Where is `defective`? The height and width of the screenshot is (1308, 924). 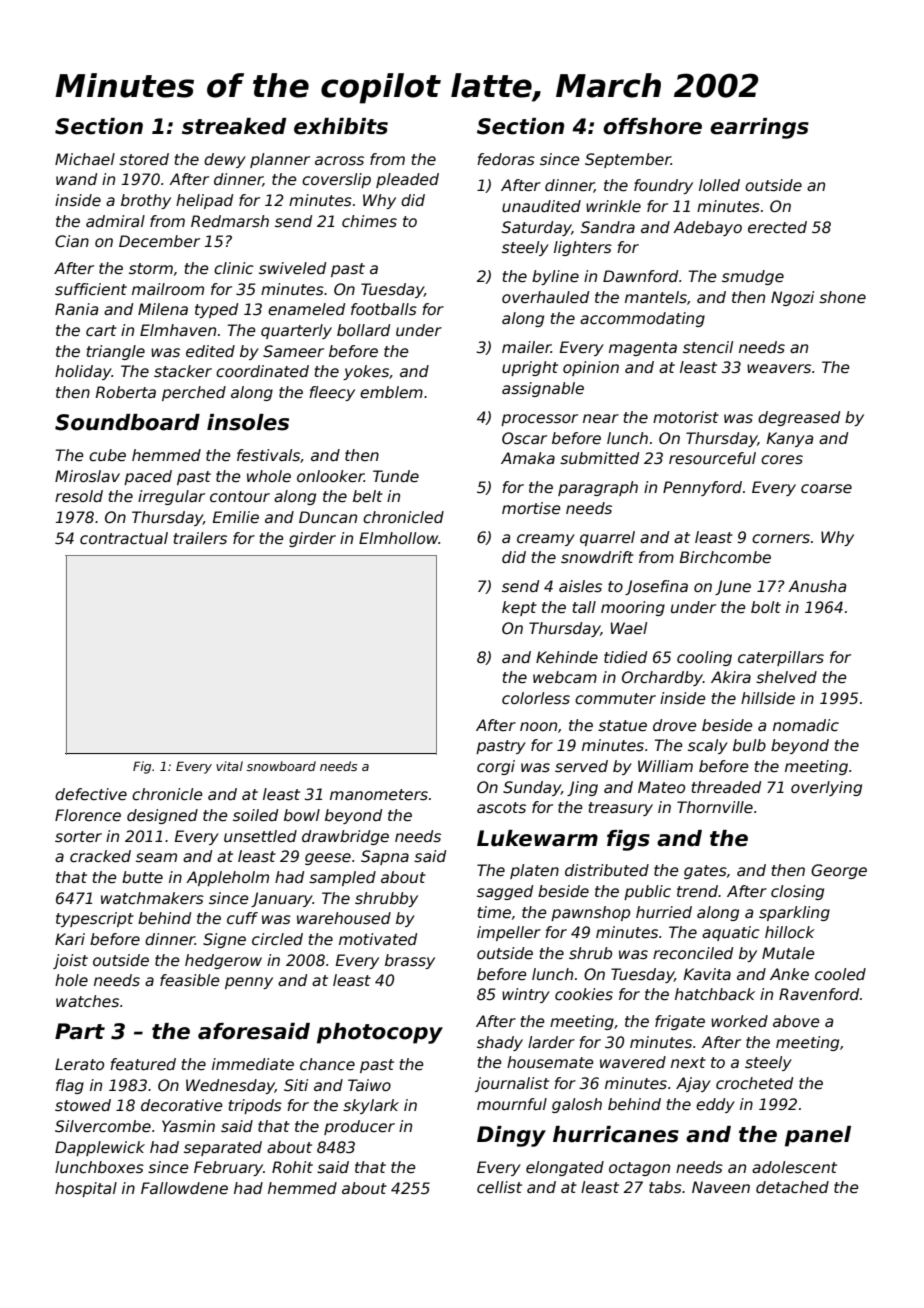 defective is located at coordinates (91, 794).
